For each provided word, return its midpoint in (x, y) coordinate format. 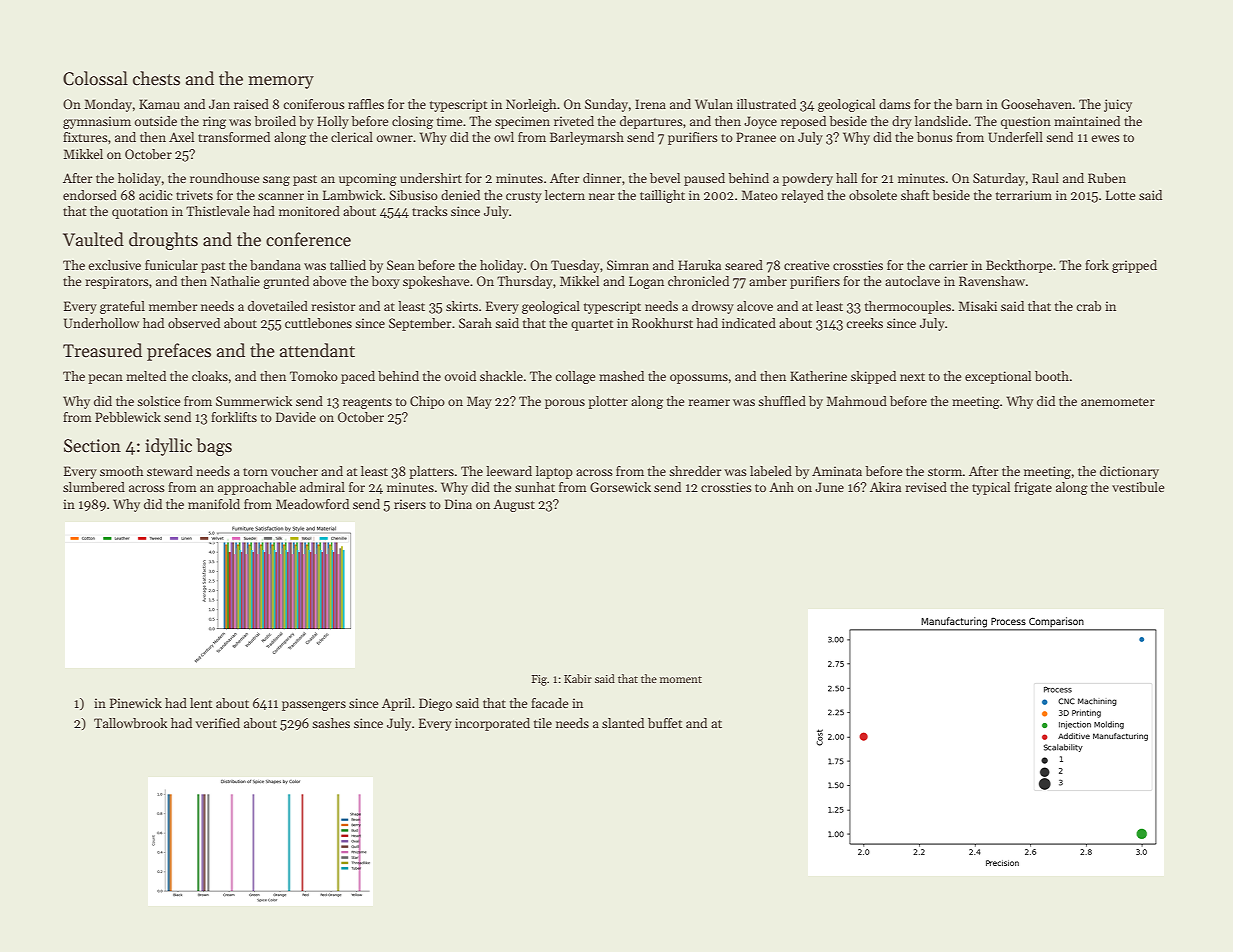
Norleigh (531, 105)
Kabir (578, 678)
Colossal (95, 78)
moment (681, 679)
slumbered (94, 487)
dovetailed (278, 306)
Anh (781, 487)
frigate (1033, 488)
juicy (1118, 105)
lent (201, 703)
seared (744, 265)
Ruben (1107, 178)
